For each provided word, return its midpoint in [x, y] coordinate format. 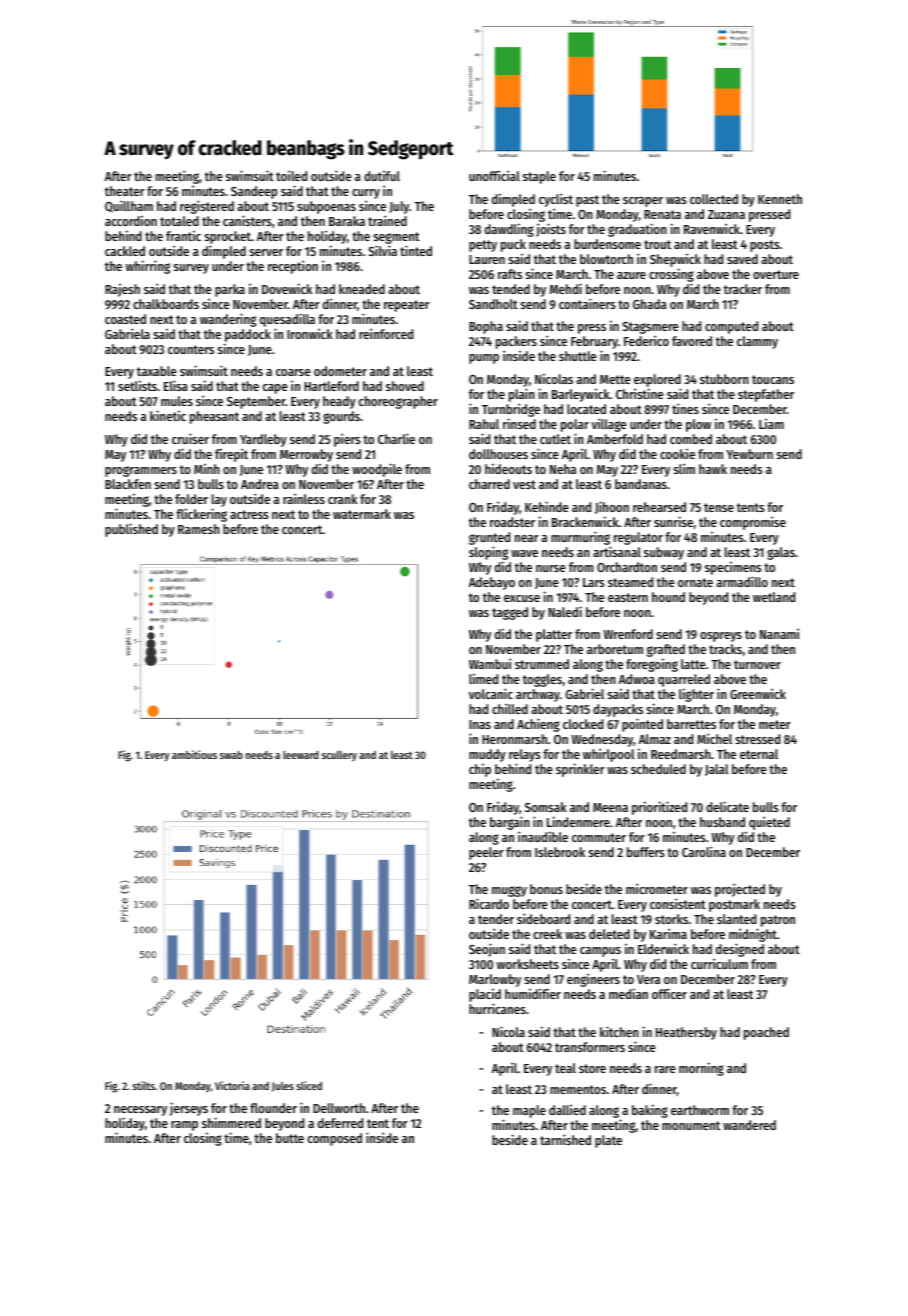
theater [125, 191]
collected [714, 199]
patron [778, 921]
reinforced [386, 333]
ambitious [194, 754]
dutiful [382, 176]
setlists [137, 386]
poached [766, 1033]
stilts [143, 1085]
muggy [509, 891]
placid [485, 996]
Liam [771, 424]
